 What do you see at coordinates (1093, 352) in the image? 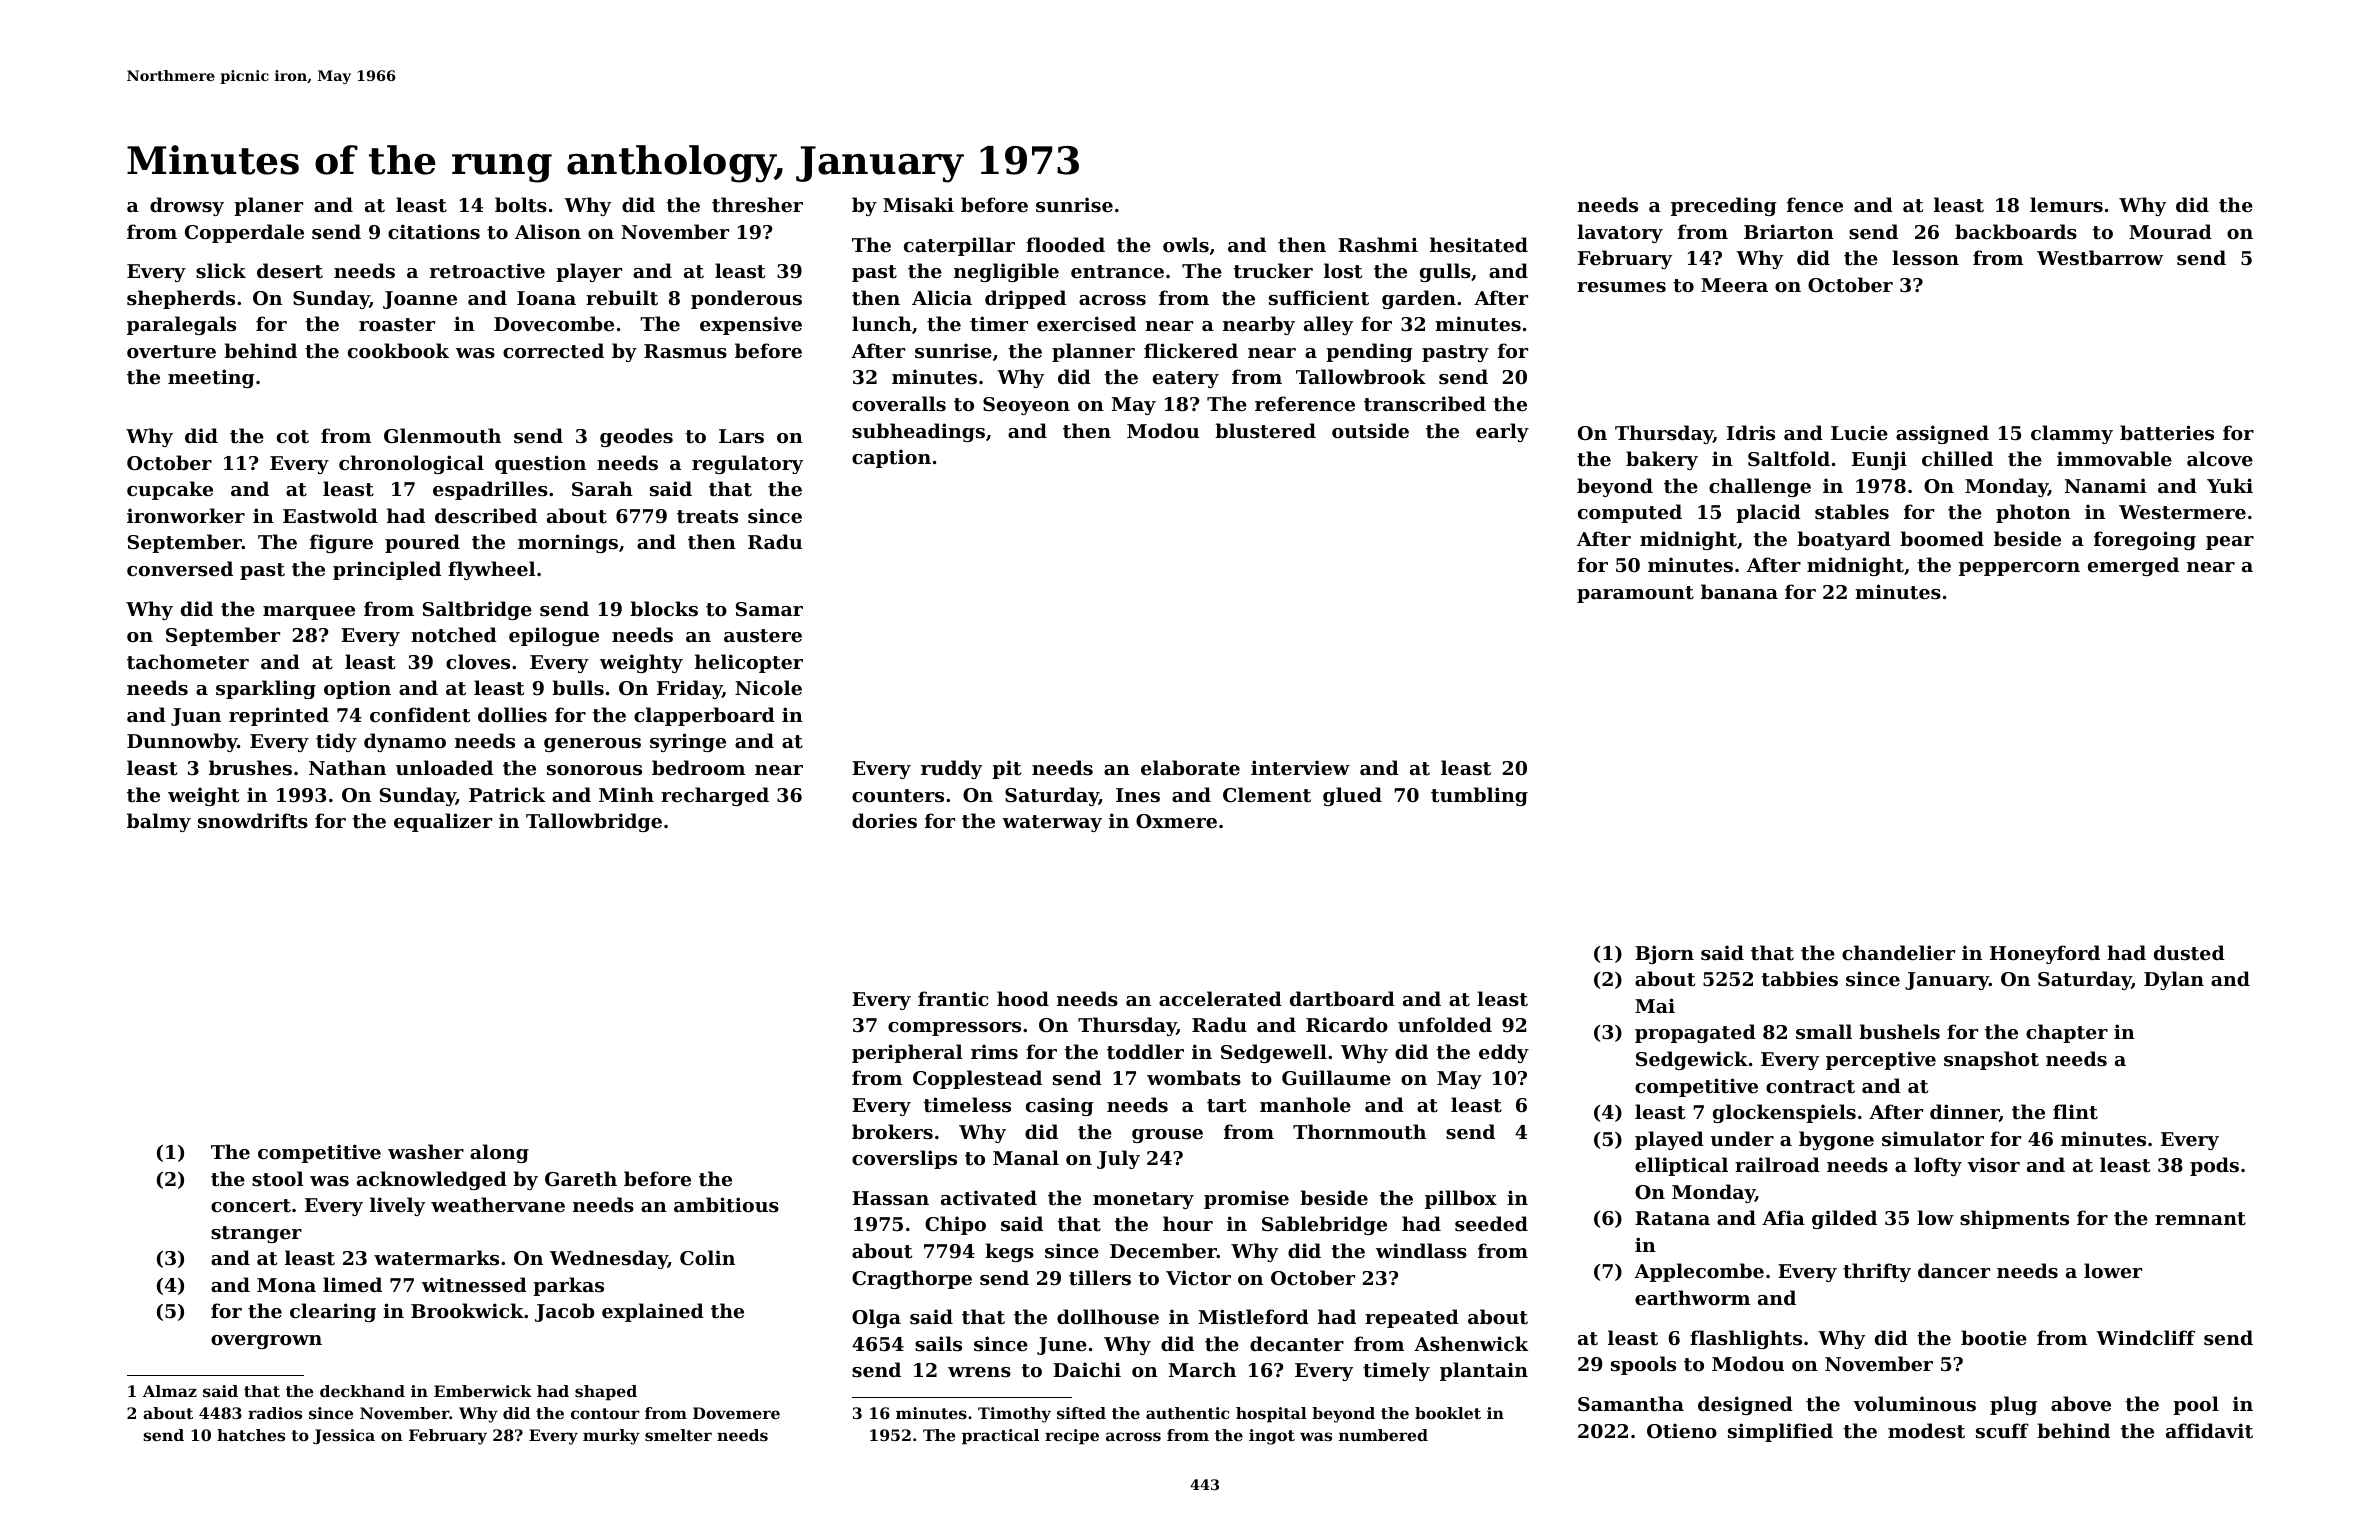
I see `planner` at bounding box center [1093, 352].
